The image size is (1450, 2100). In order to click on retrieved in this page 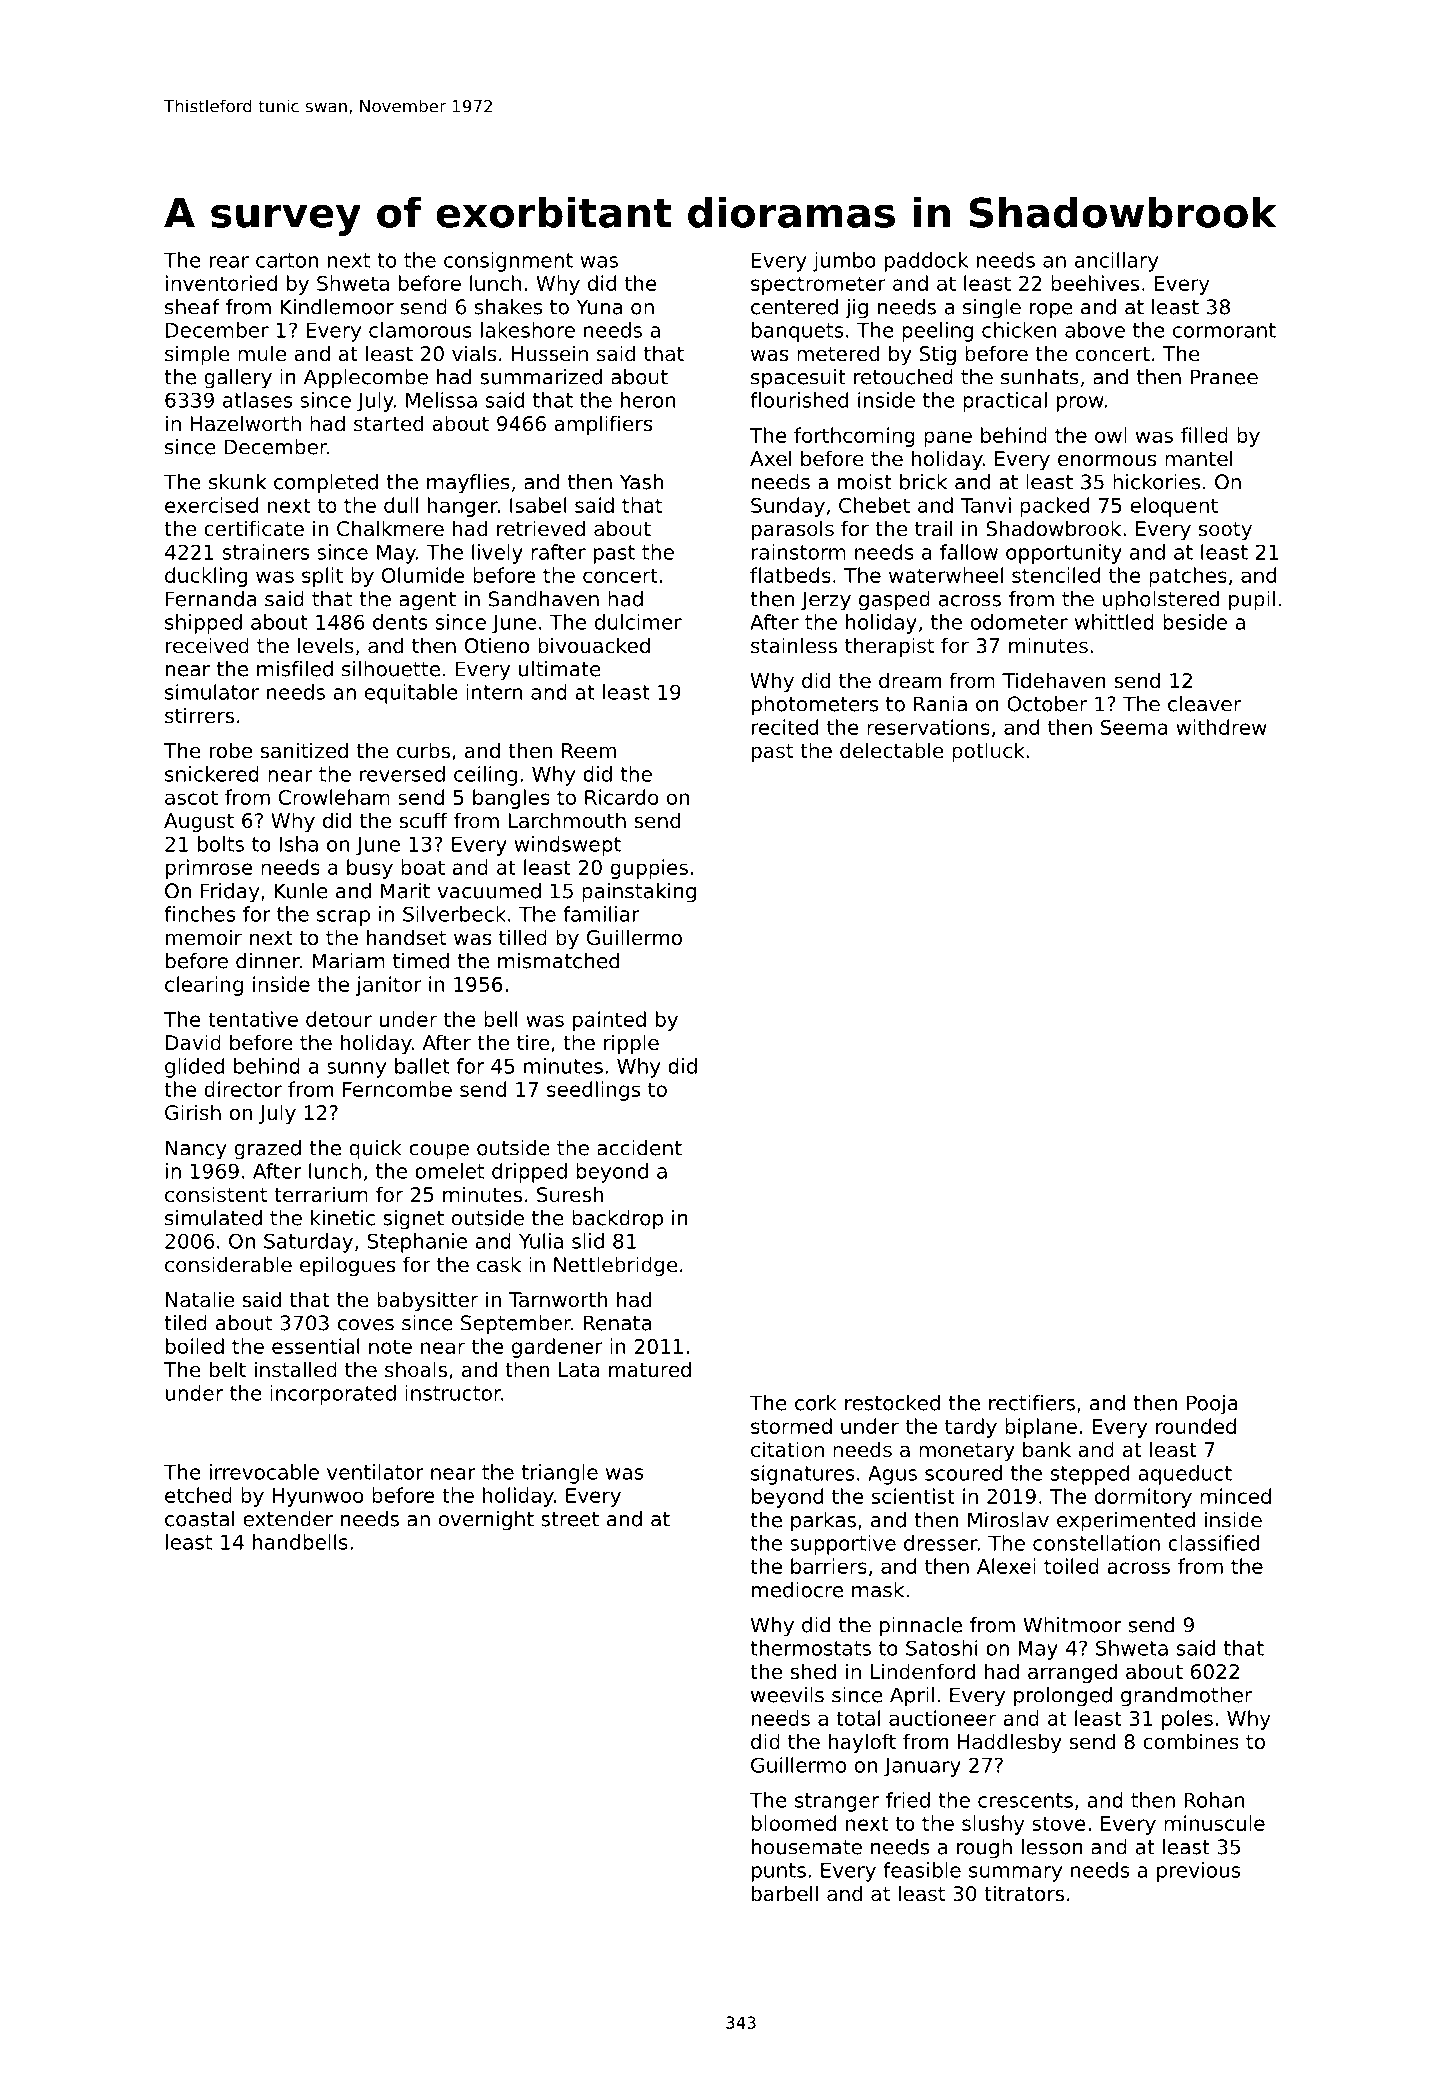, I will do `click(541, 528)`.
